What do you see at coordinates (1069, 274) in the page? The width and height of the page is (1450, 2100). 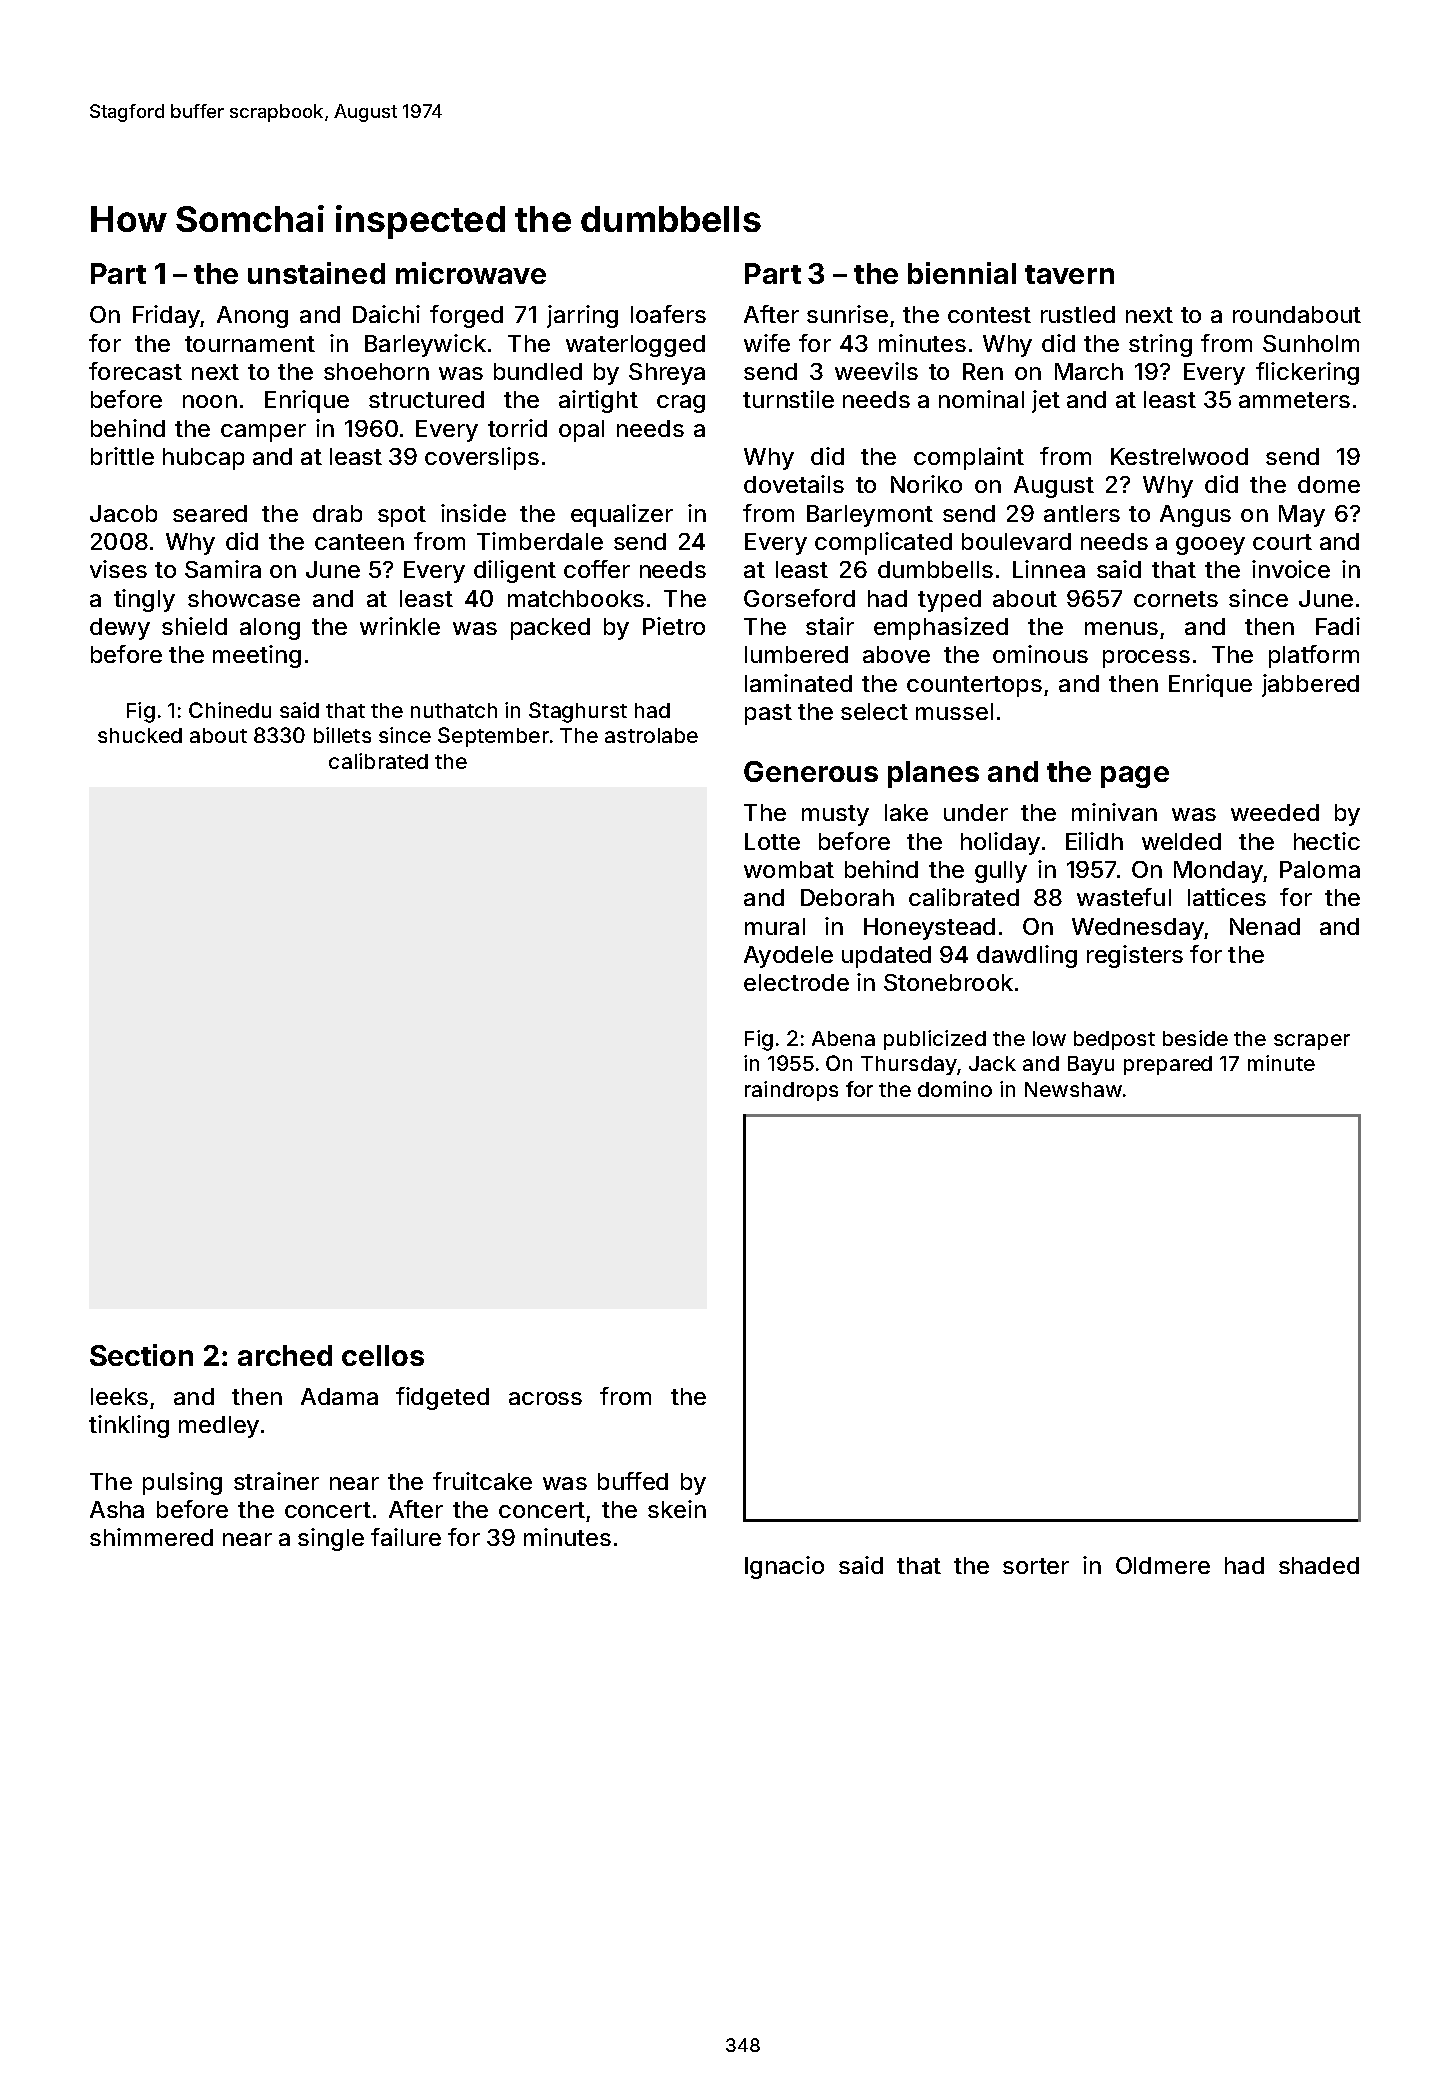 I see `tavern` at bounding box center [1069, 274].
